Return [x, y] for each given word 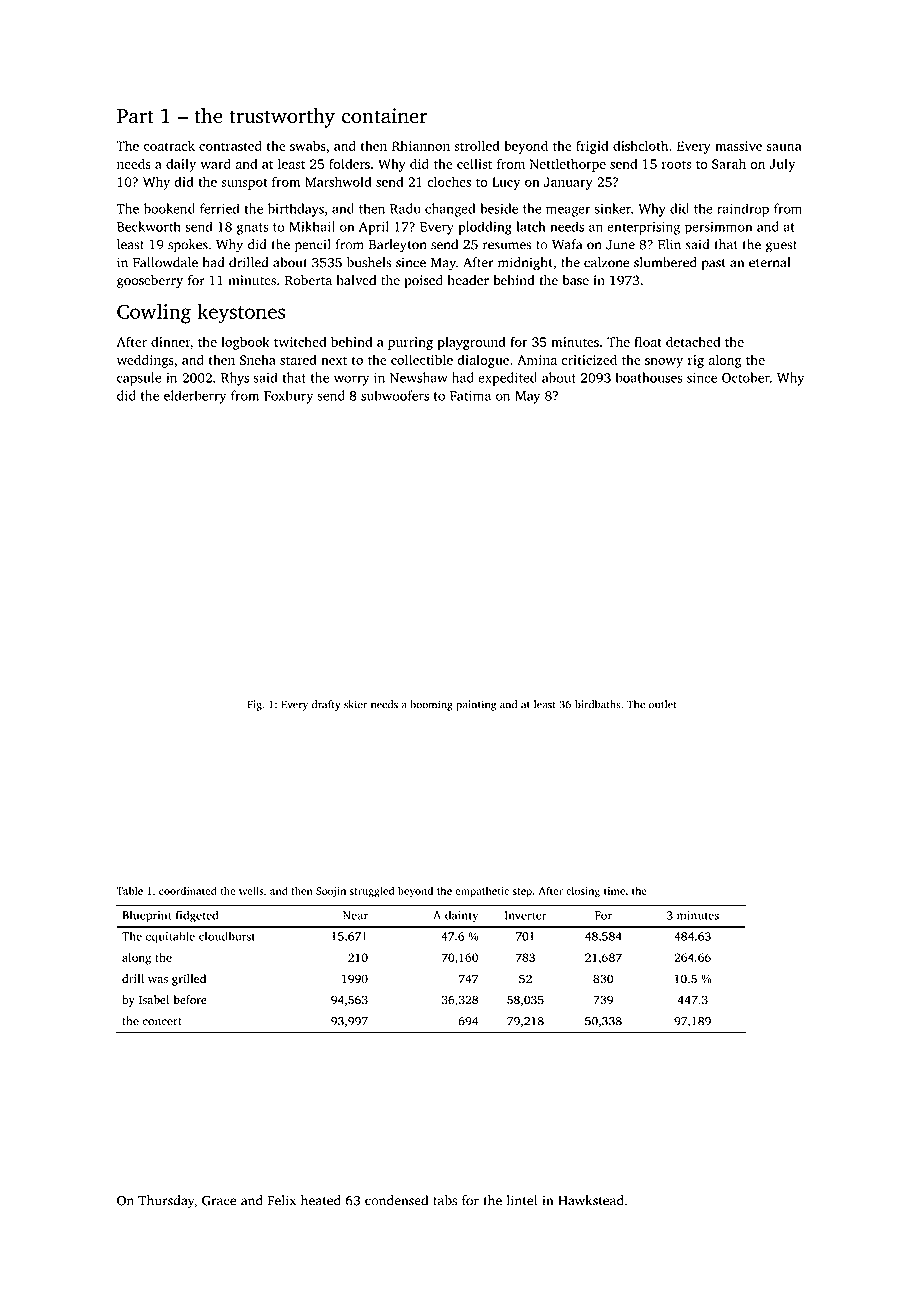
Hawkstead [591, 1200]
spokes [188, 246]
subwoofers [395, 395]
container [384, 116]
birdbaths [597, 704]
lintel [522, 1200]
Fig [254, 705]
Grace [219, 1200]
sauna [784, 147]
